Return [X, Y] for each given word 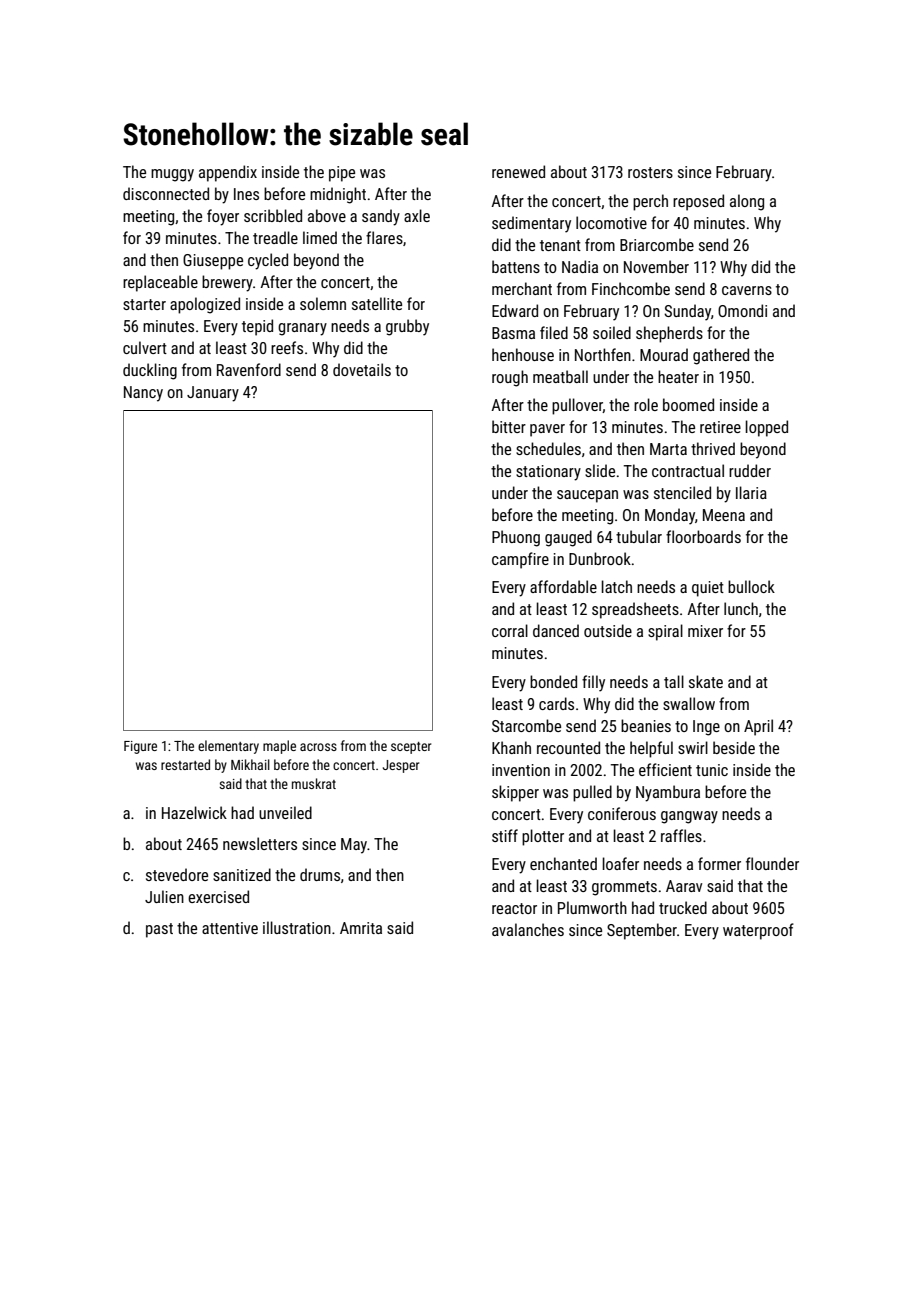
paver [547, 430]
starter [144, 304]
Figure [140, 747]
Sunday [687, 312]
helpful [651, 749]
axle [417, 215]
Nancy [143, 394]
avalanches [528, 929]
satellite [377, 303]
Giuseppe [213, 262]
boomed [688, 404]
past [159, 930]
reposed [698, 202]
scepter [411, 748]
